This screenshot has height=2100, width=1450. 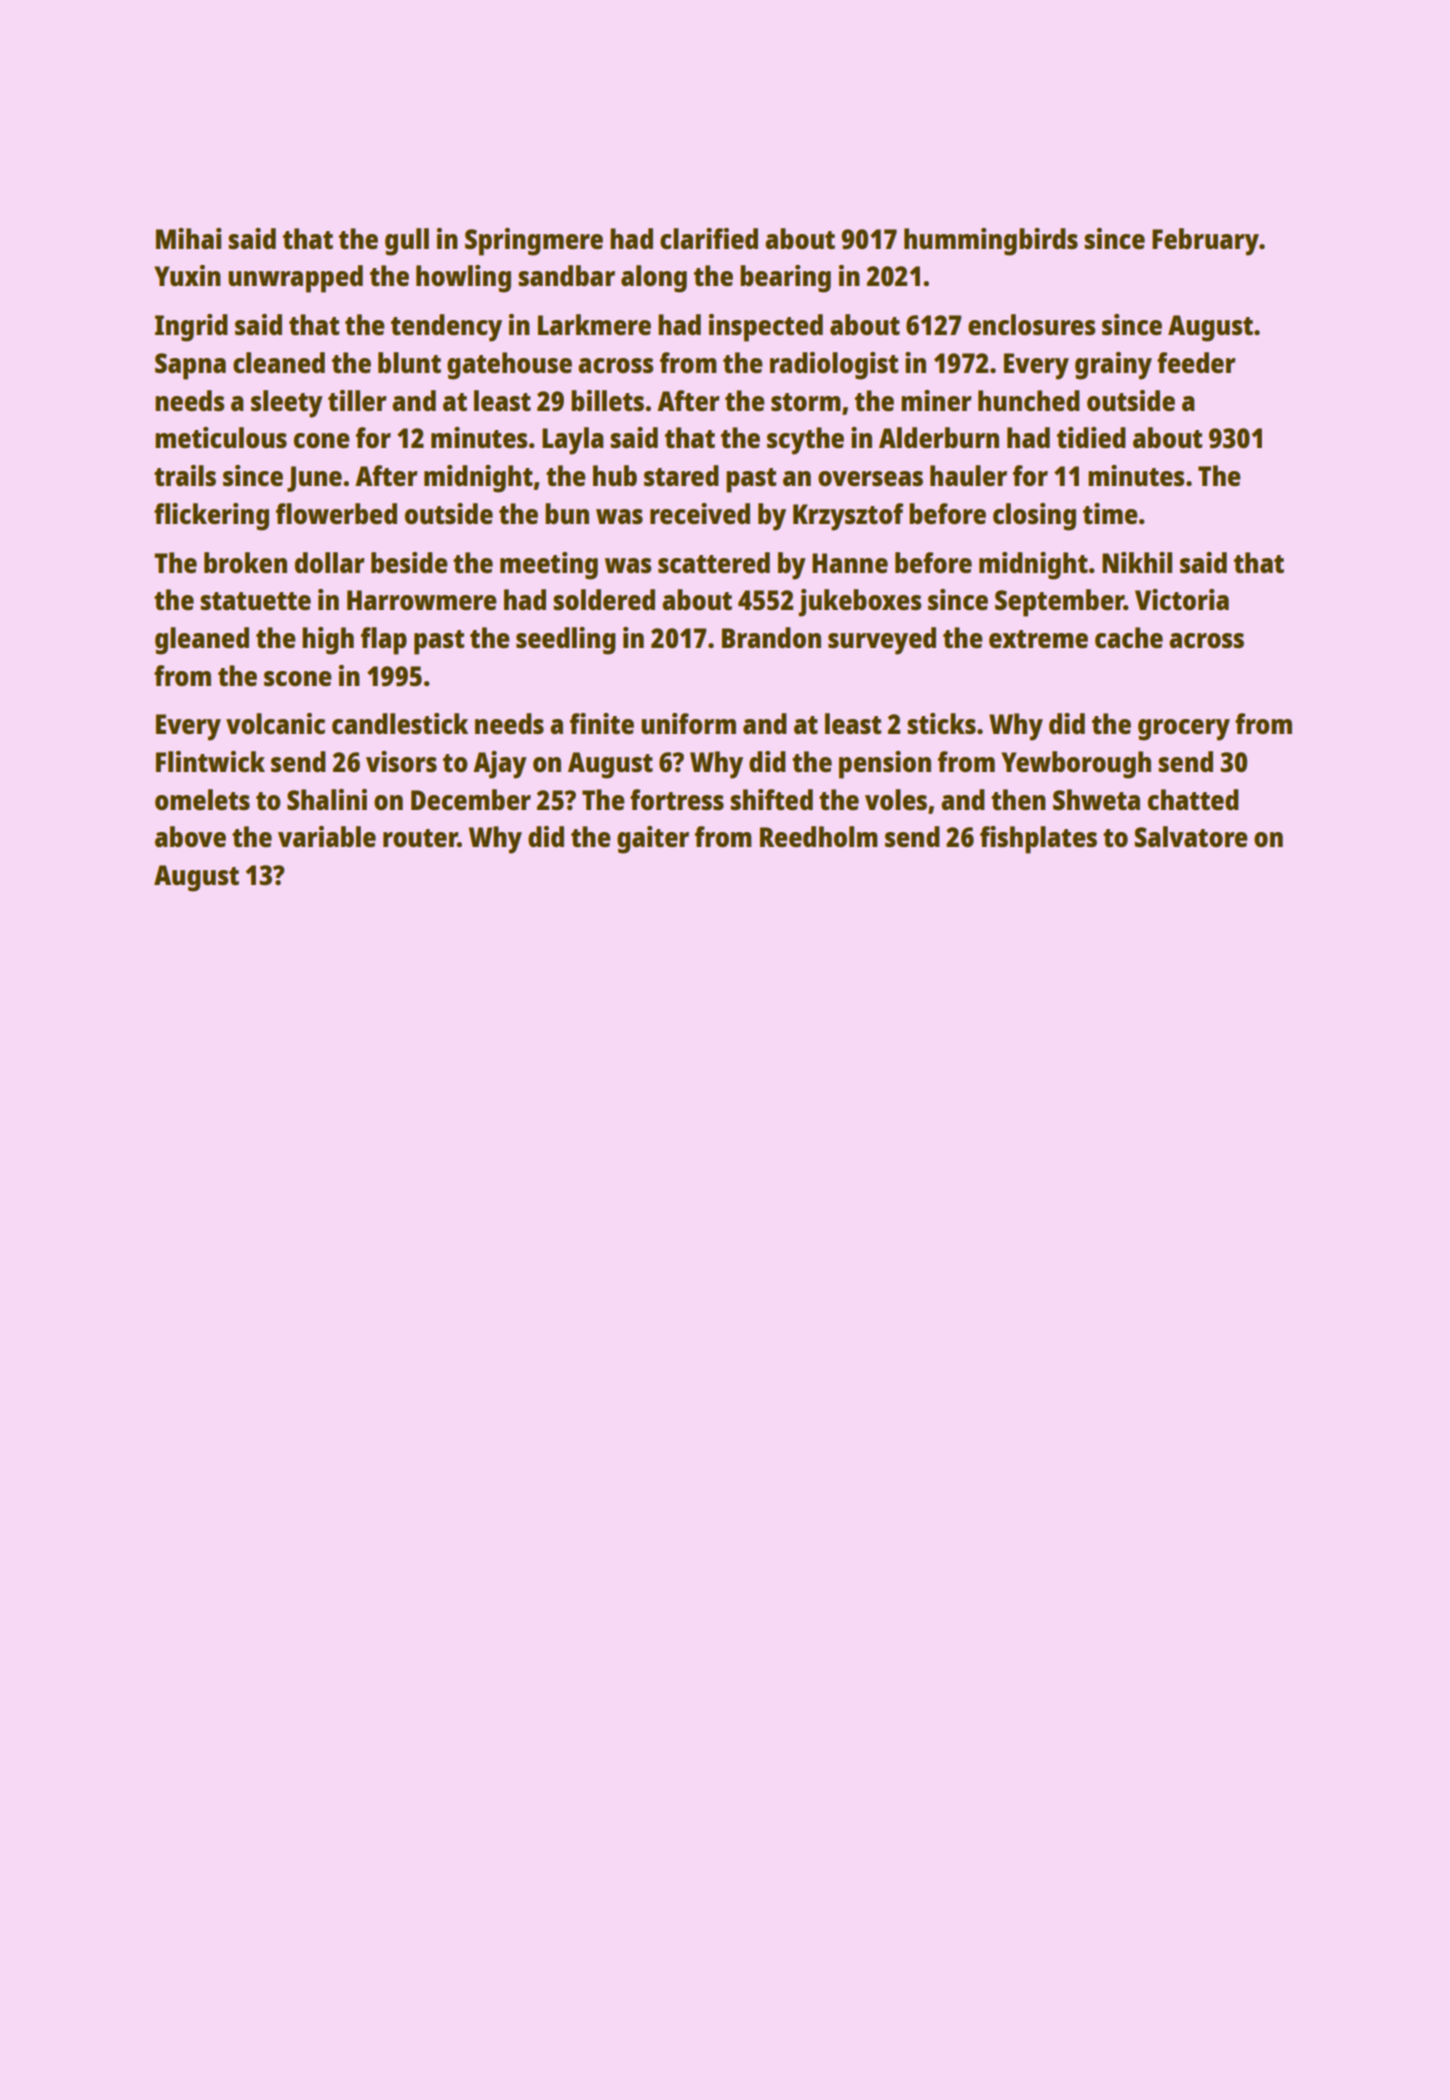 What do you see at coordinates (287, 404) in the screenshot?
I see `sleety` at bounding box center [287, 404].
